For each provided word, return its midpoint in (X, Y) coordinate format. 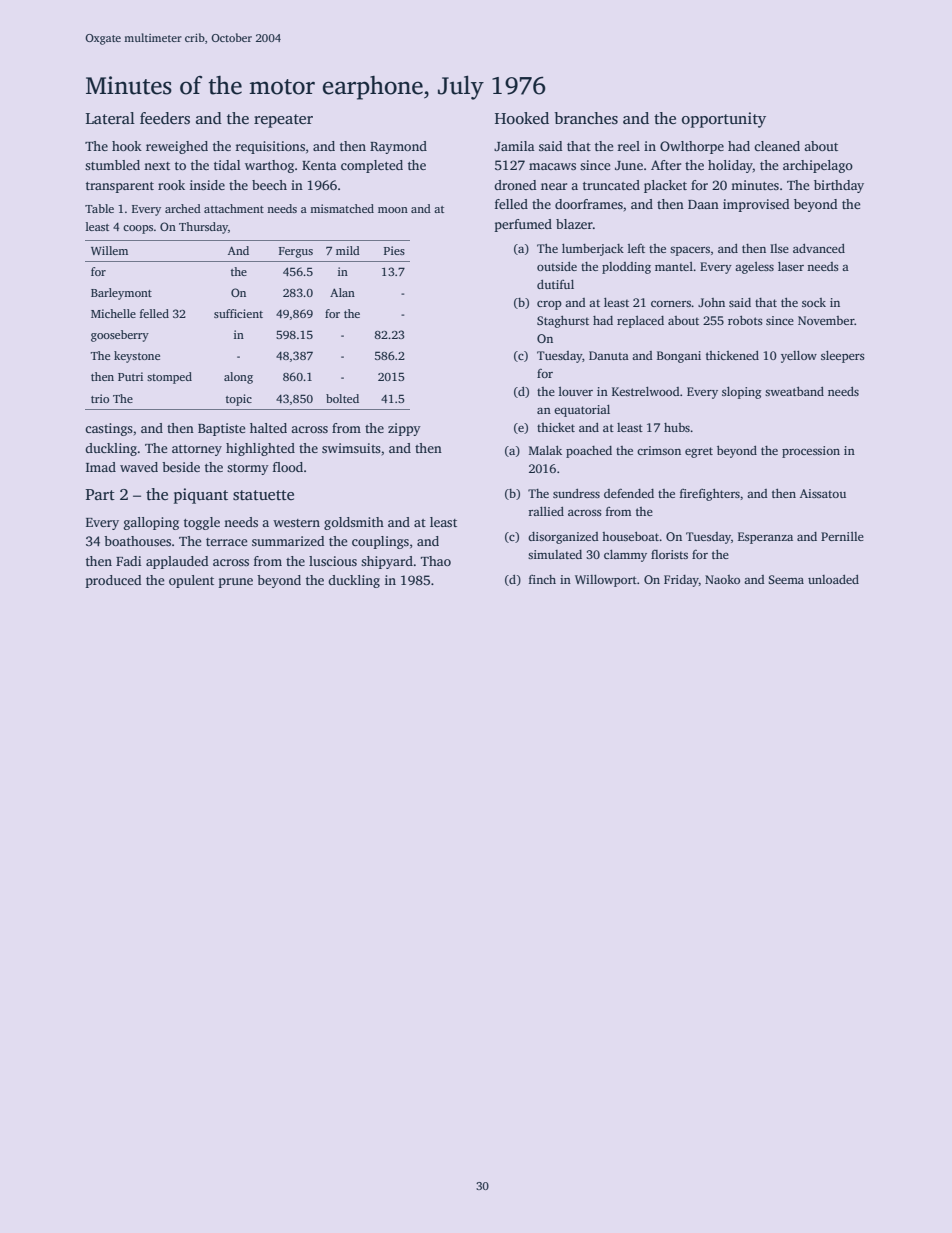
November (826, 320)
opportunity (724, 120)
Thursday (203, 228)
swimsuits (351, 448)
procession (811, 452)
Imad (101, 467)
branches (586, 118)
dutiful (555, 284)
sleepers (843, 357)
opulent (191, 581)
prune (235, 583)
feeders (165, 118)
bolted (342, 398)
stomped (169, 378)
